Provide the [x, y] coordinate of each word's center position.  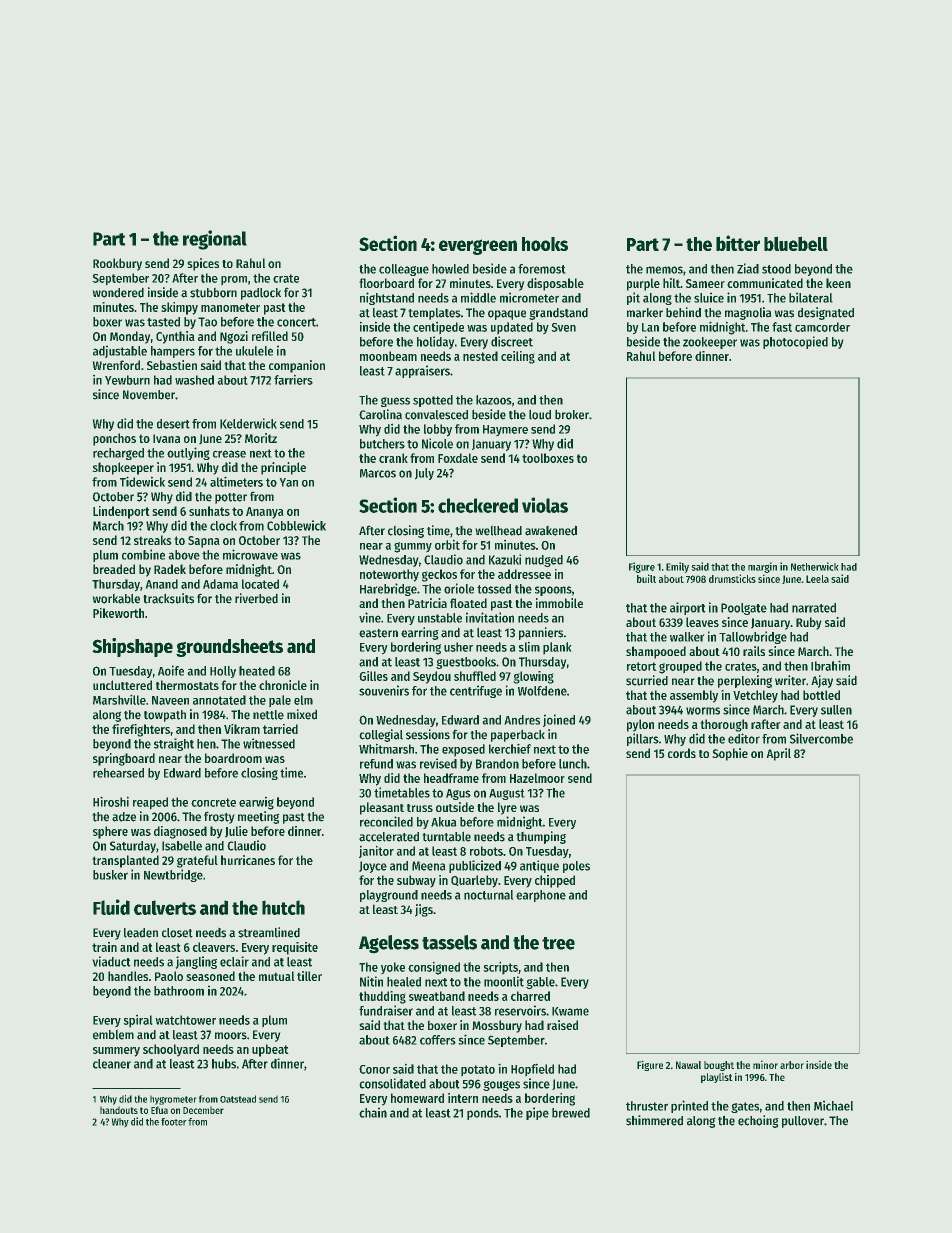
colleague [404, 270]
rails [754, 651]
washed [194, 380]
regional [215, 240]
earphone [541, 896]
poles [576, 867]
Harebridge [388, 589]
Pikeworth [118, 613]
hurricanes [248, 860]
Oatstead [238, 1099]
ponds [483, 1114]
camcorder [822, 327]
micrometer [529, 297]
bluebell [796, 243]
